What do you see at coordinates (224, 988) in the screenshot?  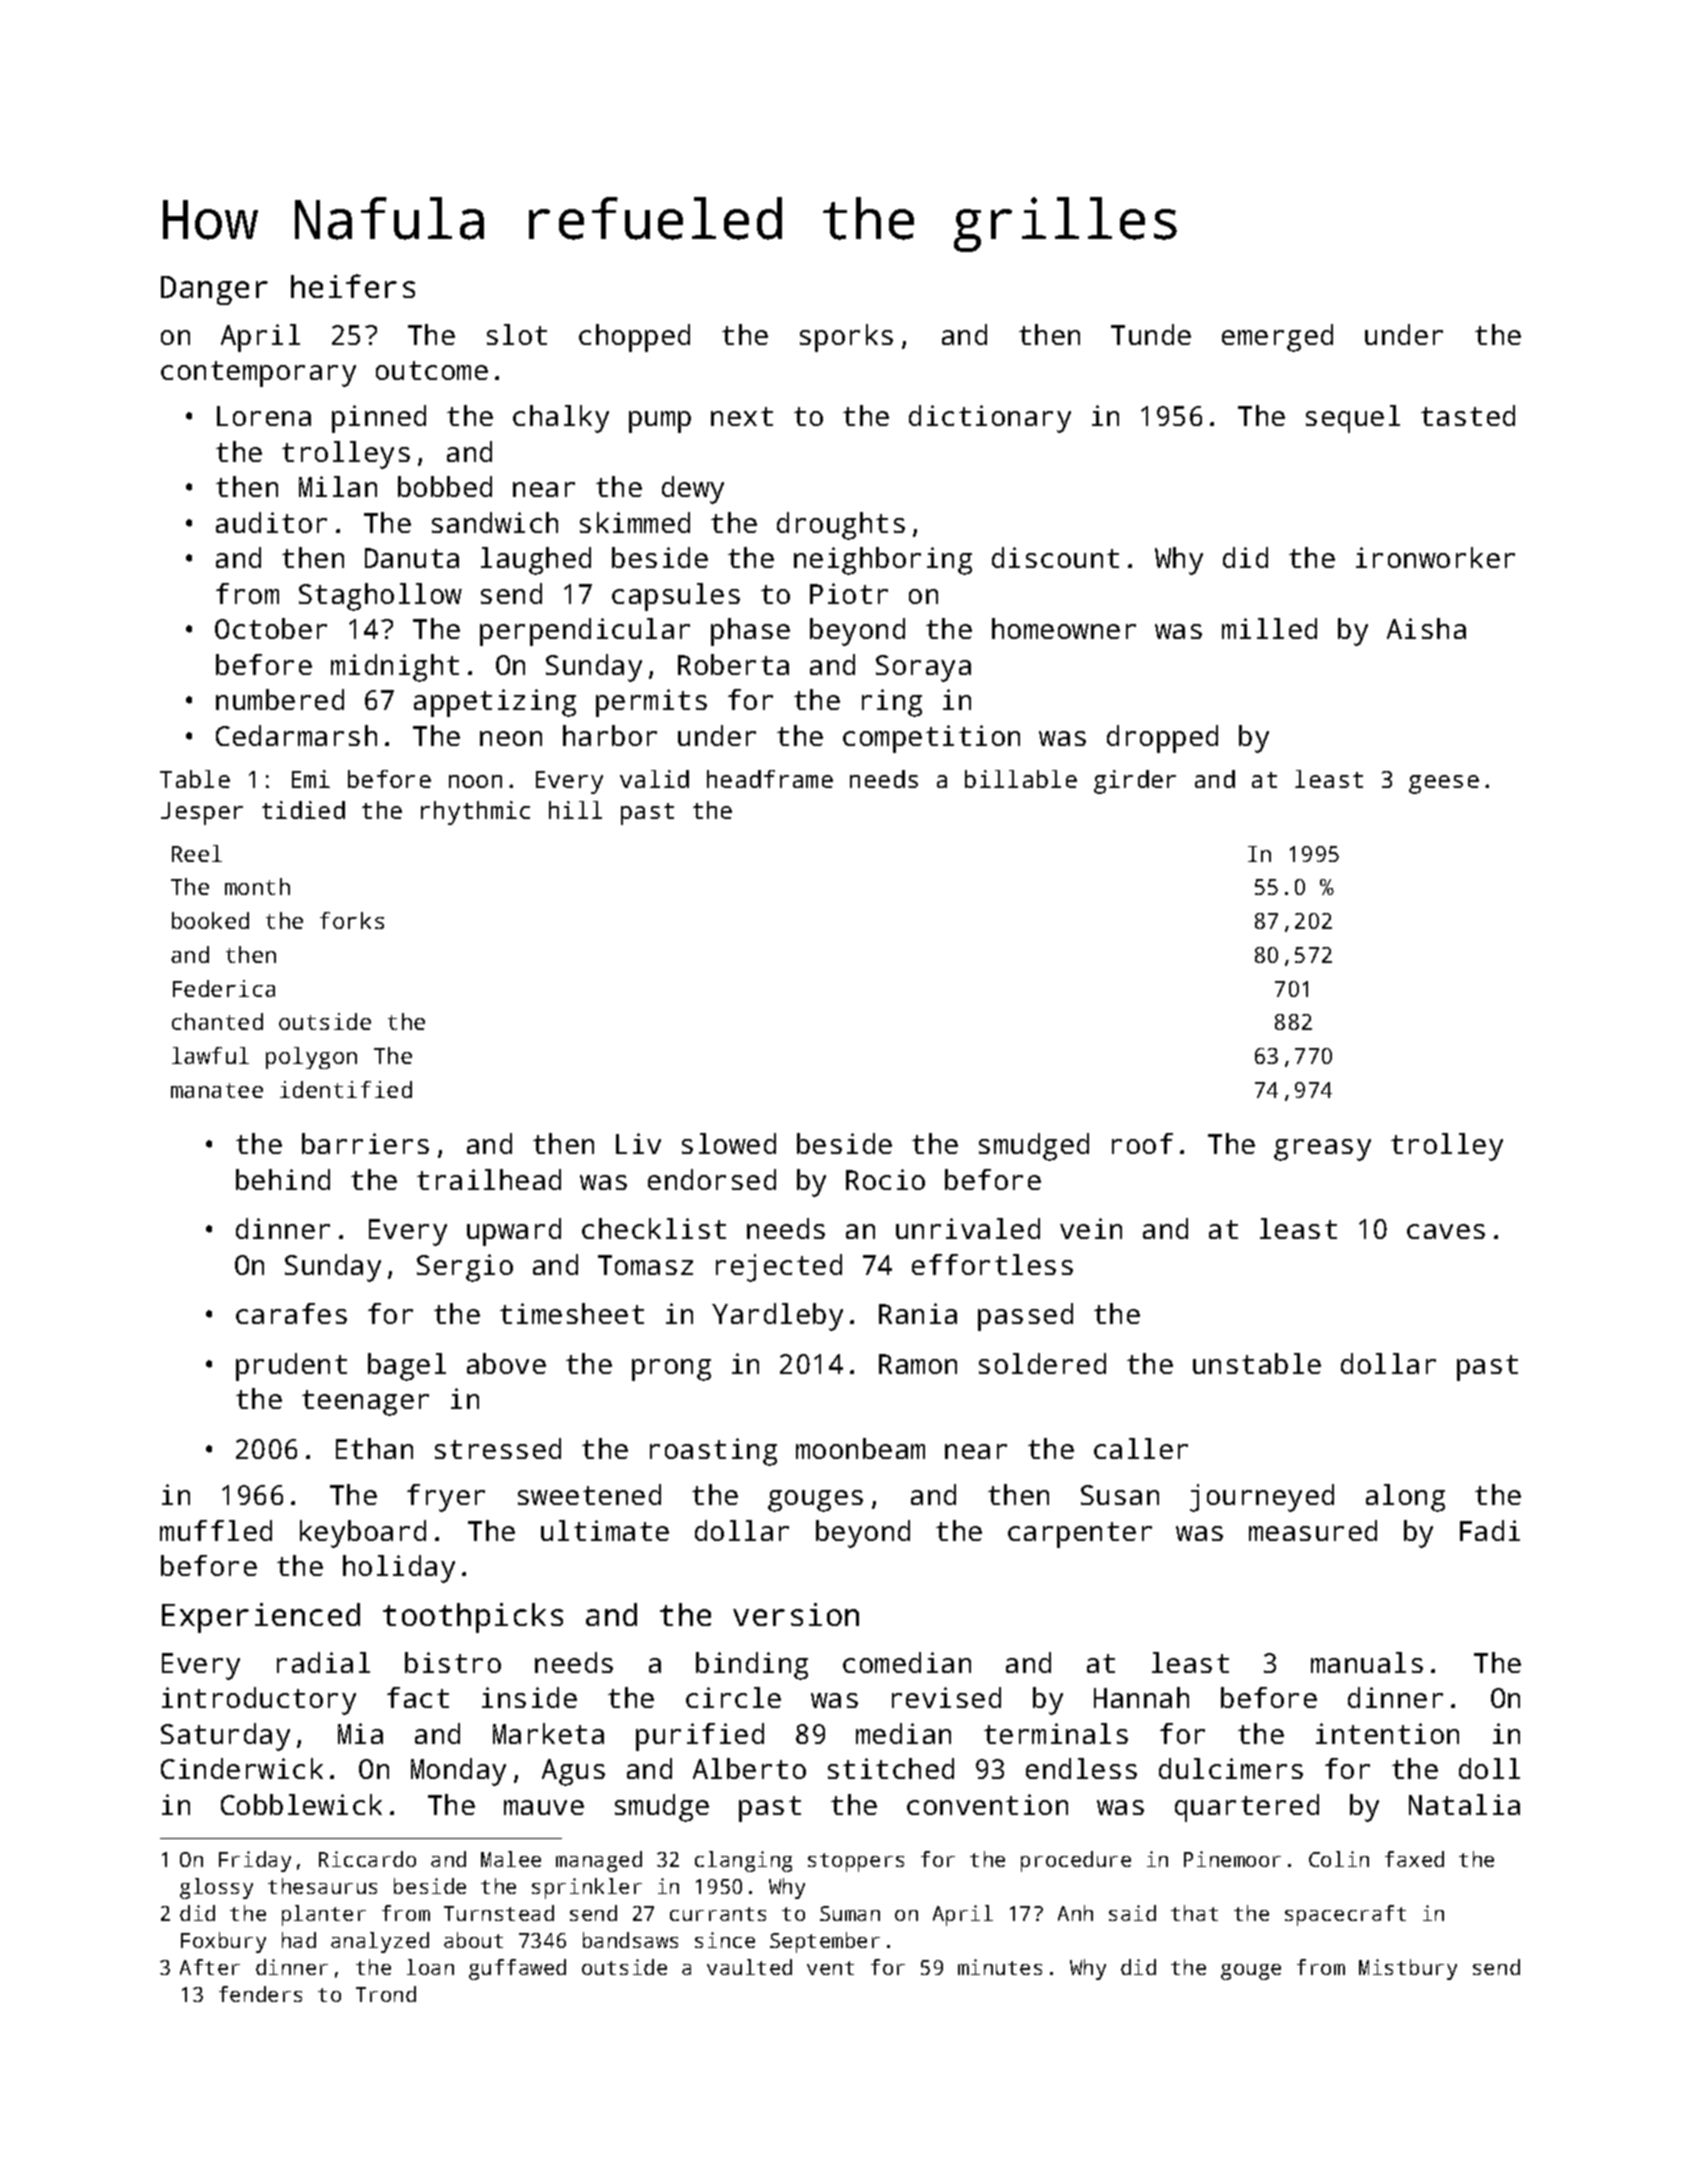 I see `Federica` at bounding box center [224, 988].
